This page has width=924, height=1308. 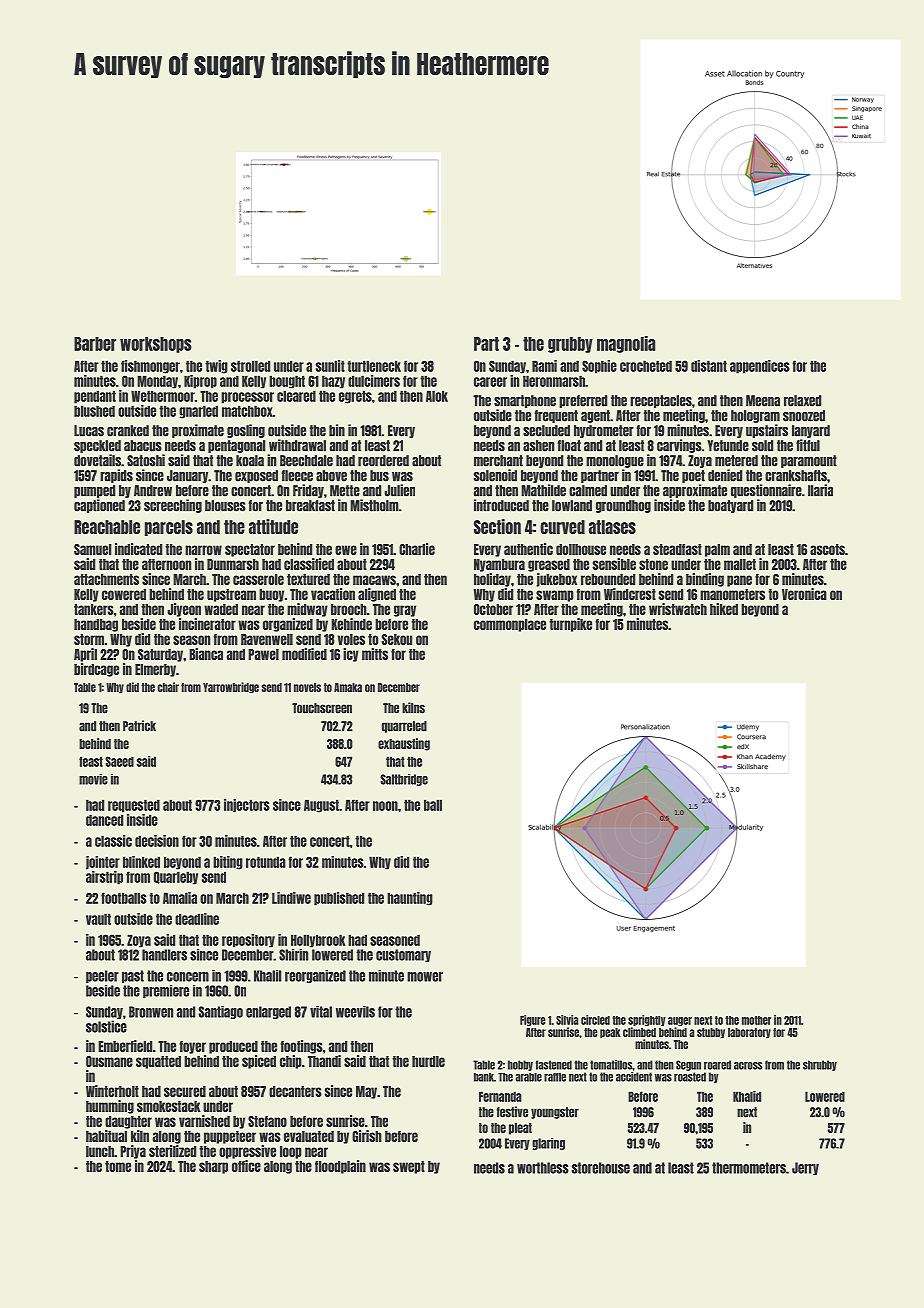 I want to click on workshops, so click(x=156, y=345).
